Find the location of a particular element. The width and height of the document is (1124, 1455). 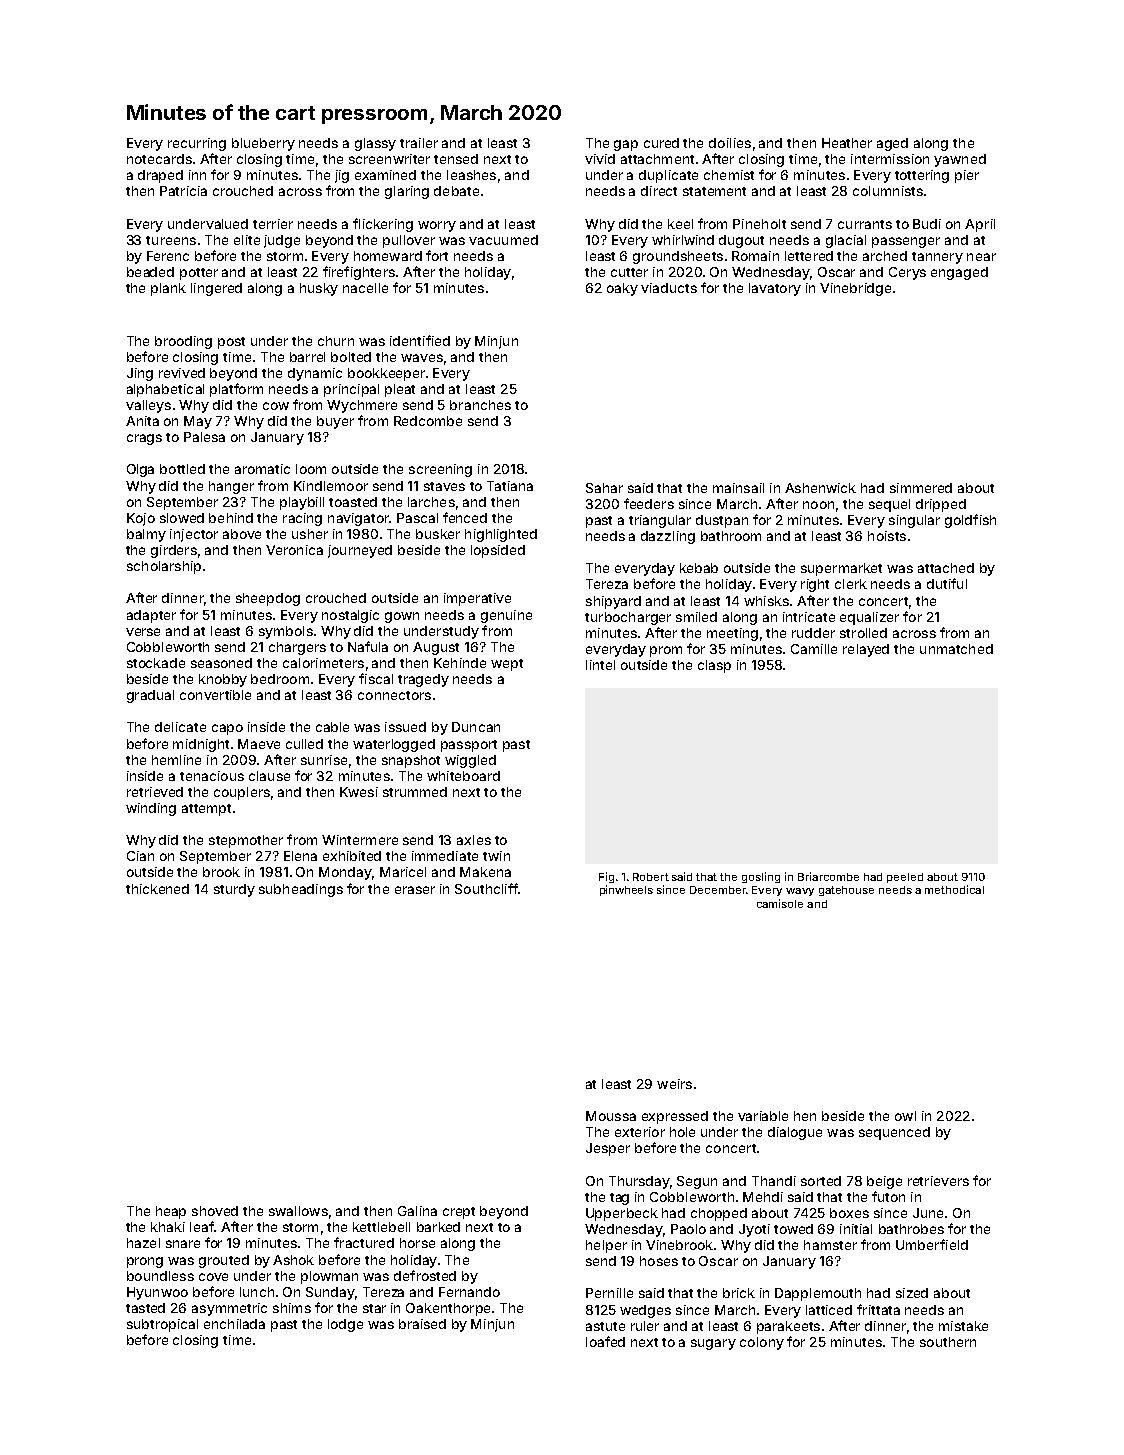

loafed is located at coordinates (605, 1341).
